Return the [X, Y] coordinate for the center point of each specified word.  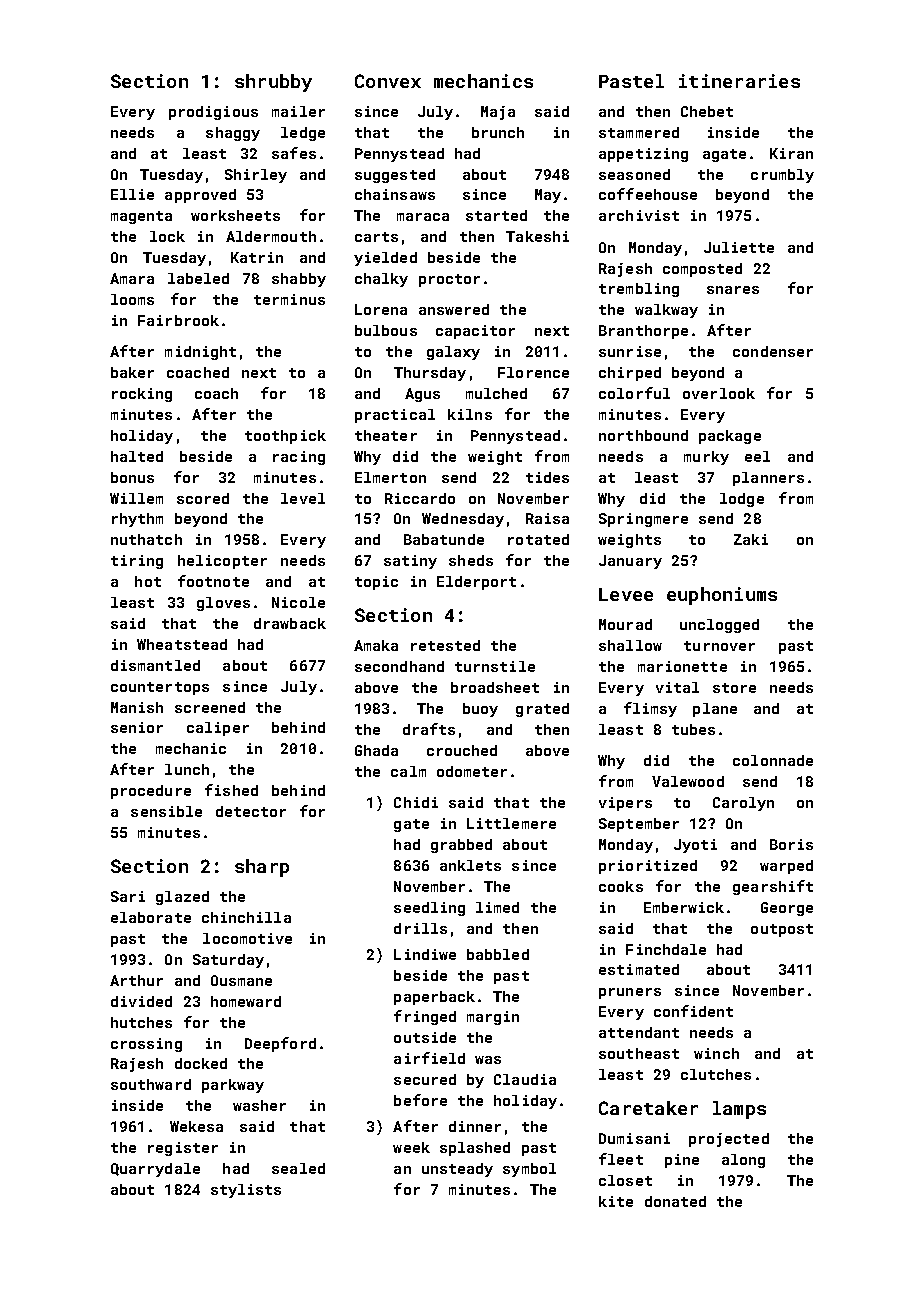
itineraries [739, 81]
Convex [388, 81]
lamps [739, 1110]
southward [151, 1084]
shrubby [273, 83]
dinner [475, 1126]
